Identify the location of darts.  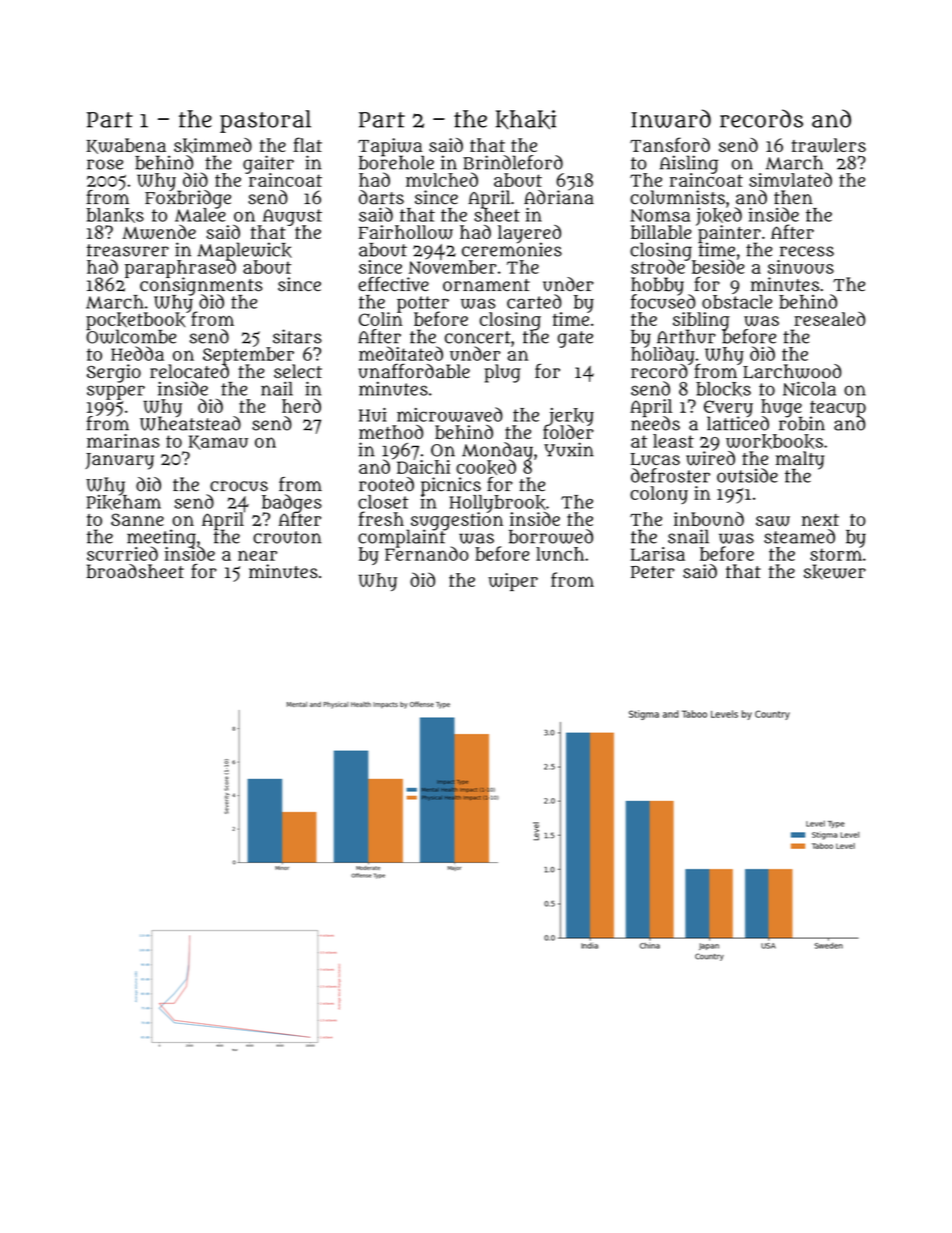
(381, 197).
